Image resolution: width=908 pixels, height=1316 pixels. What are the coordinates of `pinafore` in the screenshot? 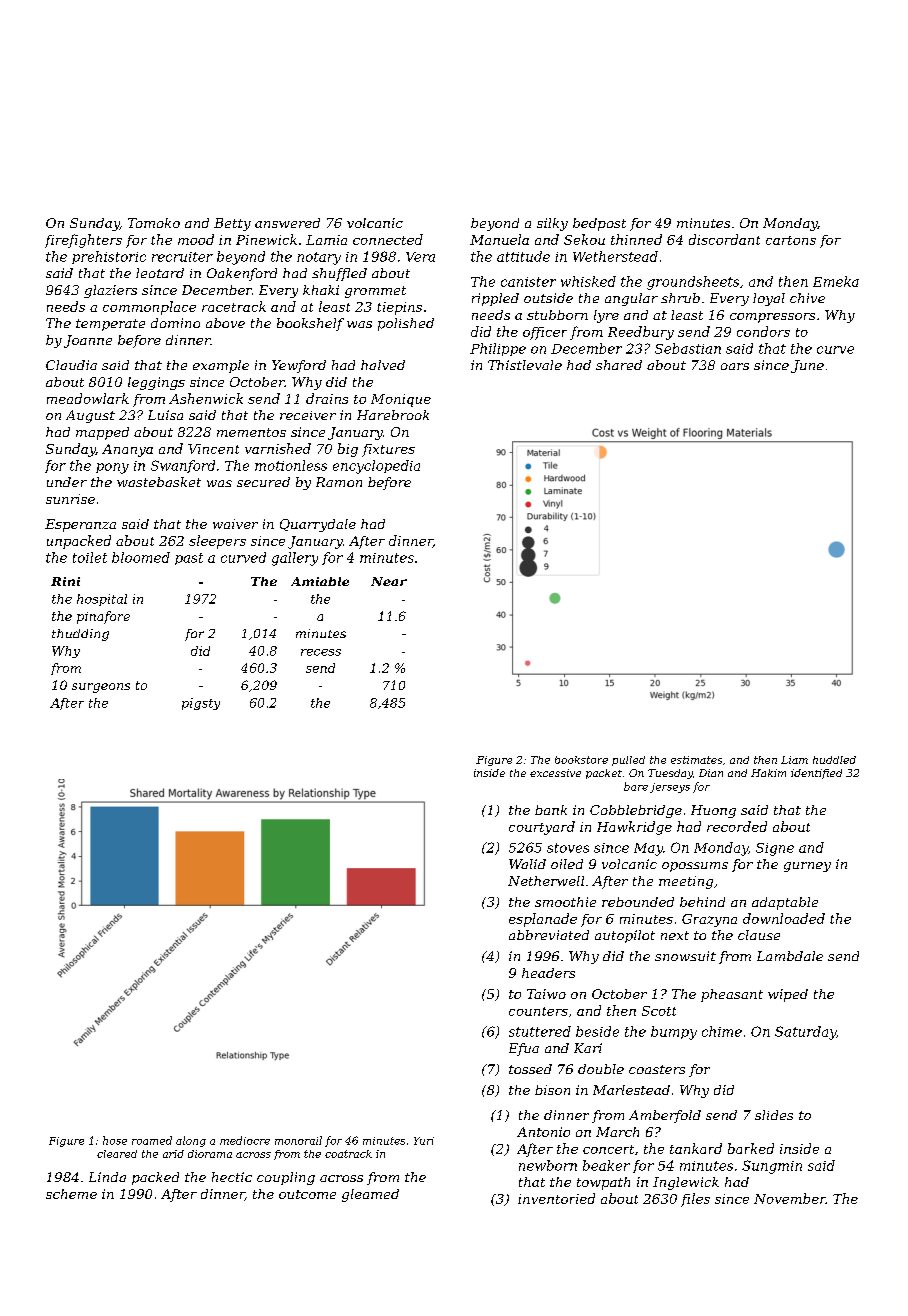 It's located at (103, 617).
